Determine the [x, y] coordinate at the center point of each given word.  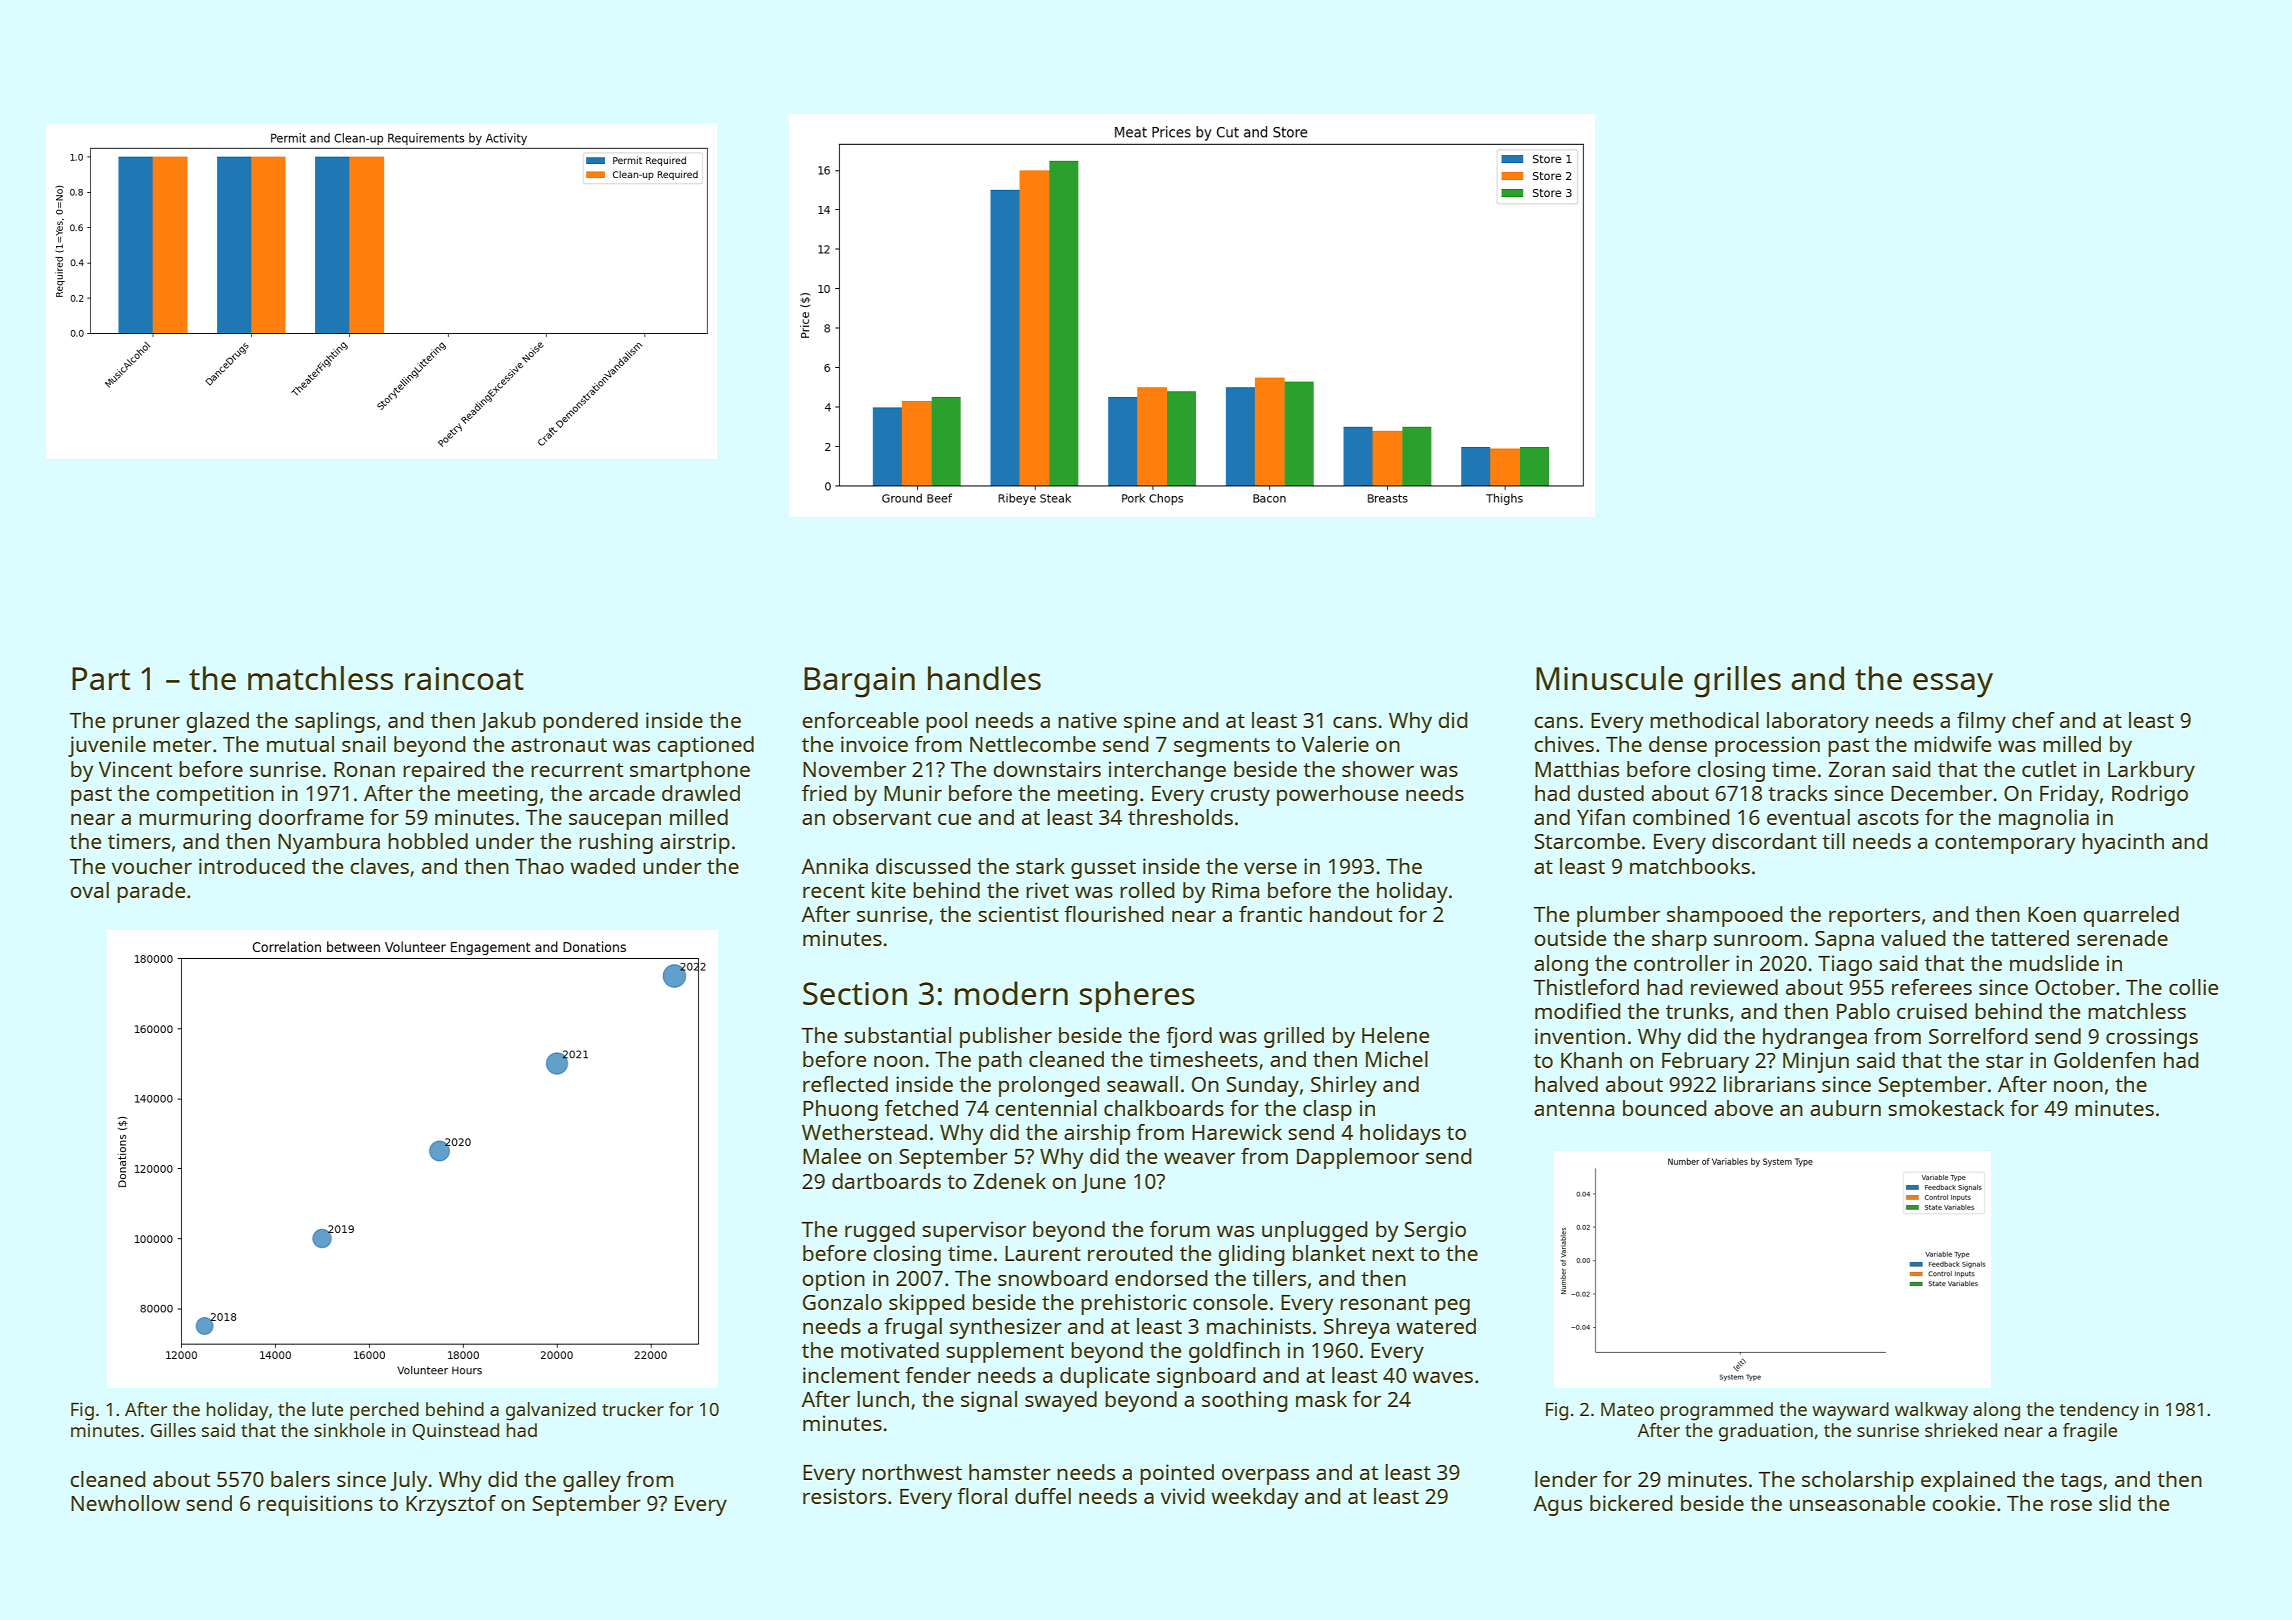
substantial [897, 1035]
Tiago [1845, 965]
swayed [1061, 1401]
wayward [1850, 1411]
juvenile [107, 746]
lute [327, 1409]
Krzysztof [451, 1505]
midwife [1953, 744]
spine [1150, 722]
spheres [1137, 997]
